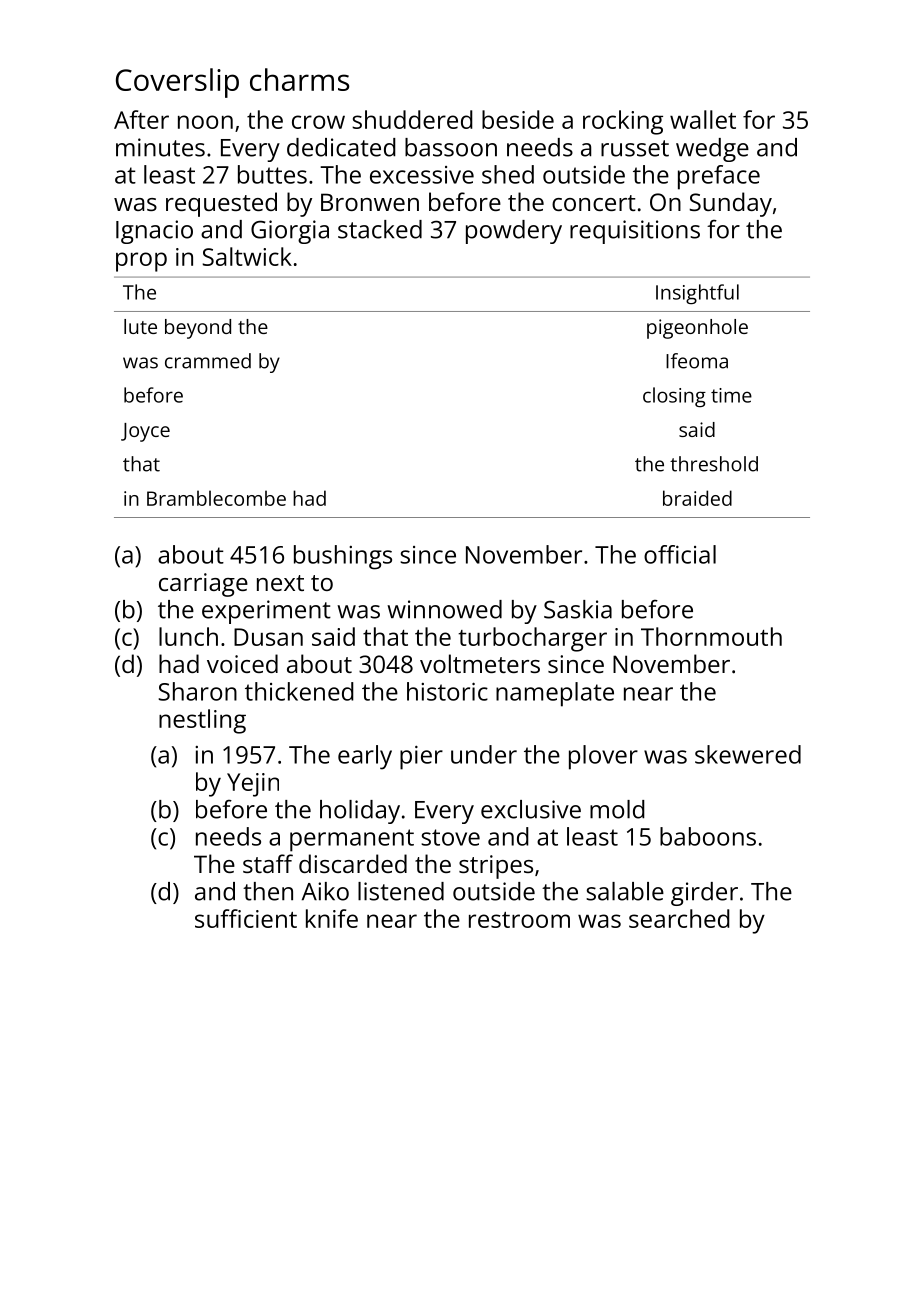 The width and height of the page is (924, 1311). Describe the element at coordinates (708, 836) in the page. I see `baboons` at that location.
